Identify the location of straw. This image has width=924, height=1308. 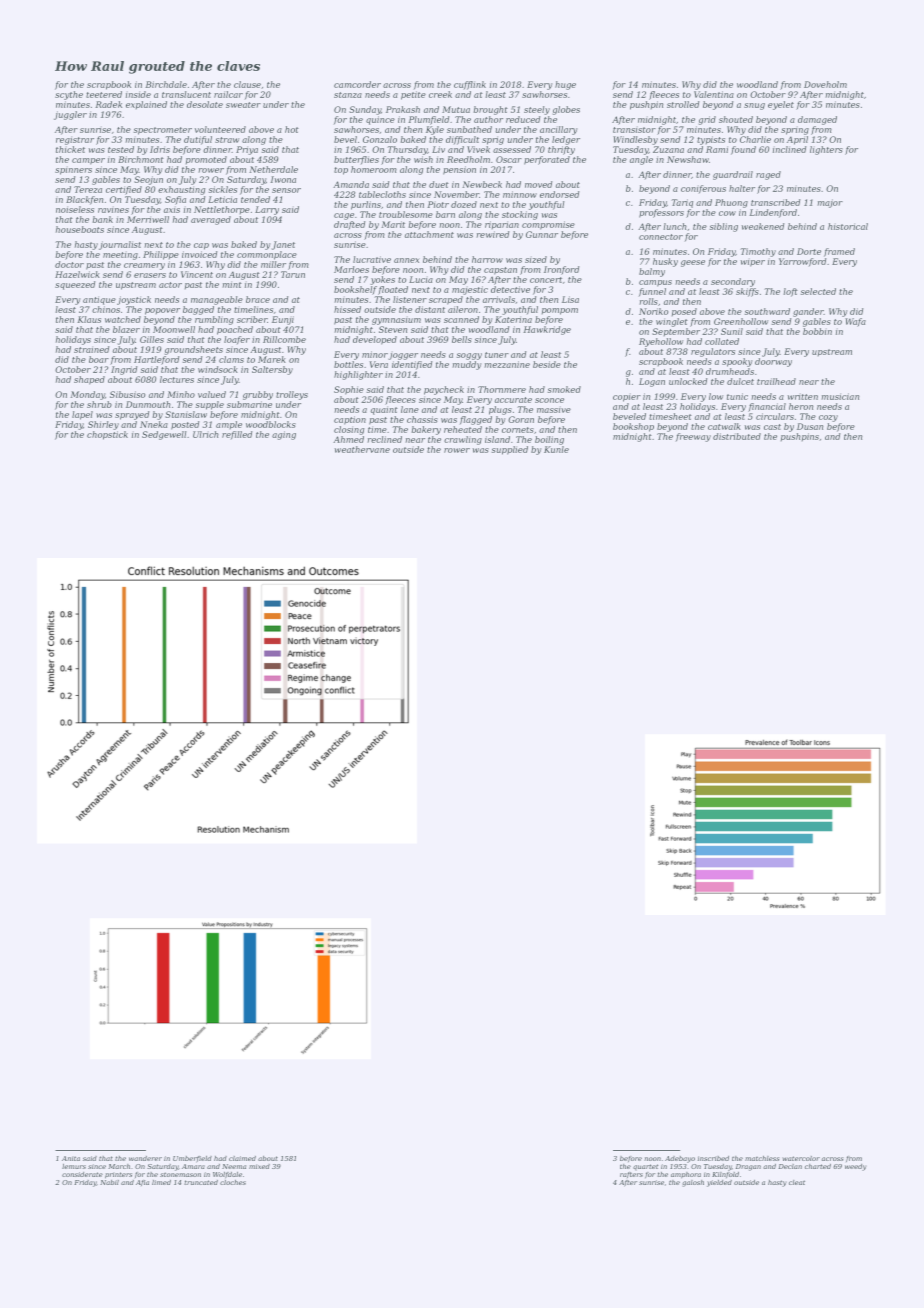
(227, 140).
